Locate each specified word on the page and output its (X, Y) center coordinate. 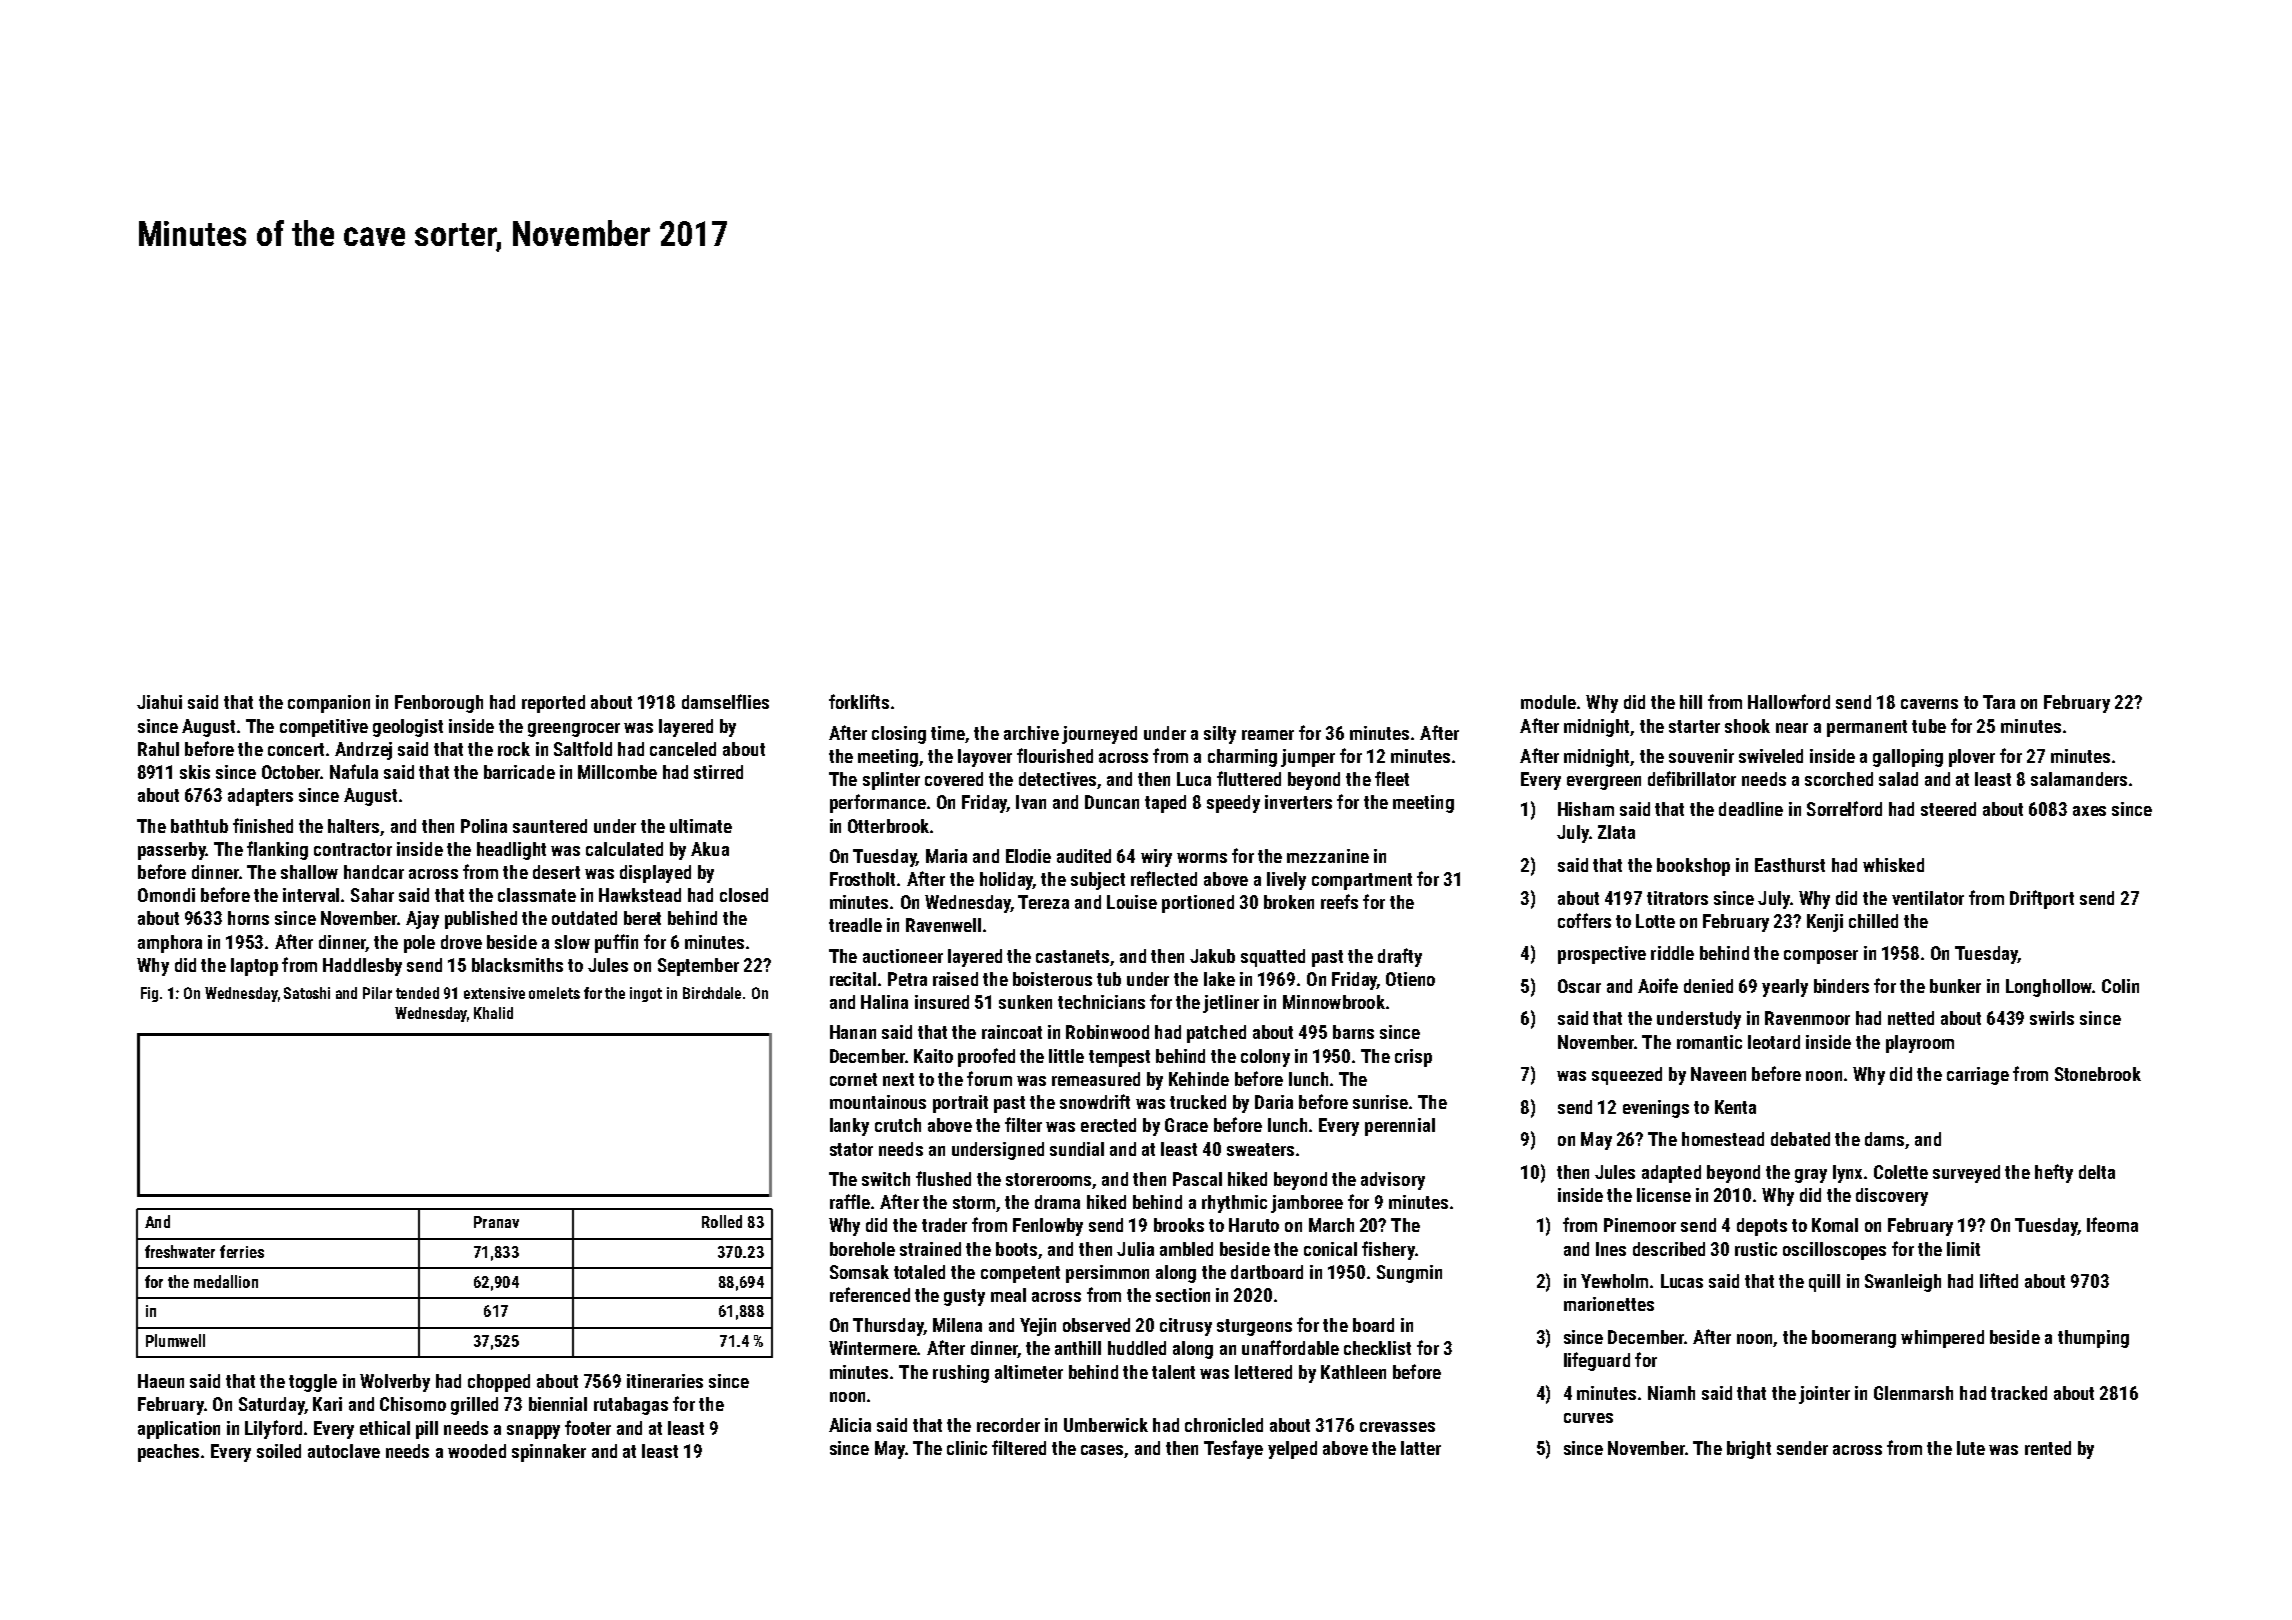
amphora (170, 944)
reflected (1164, 878)
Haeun (161, 1381)
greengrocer (574, 730)
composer (1821, 957)
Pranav (496, 1222)
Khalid (493, 1013)
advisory (1393, 1181)
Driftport (2042, 899)
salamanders (2079, 779)
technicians (1101, 1002)
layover (985, 758)
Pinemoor (1640, 1225)
